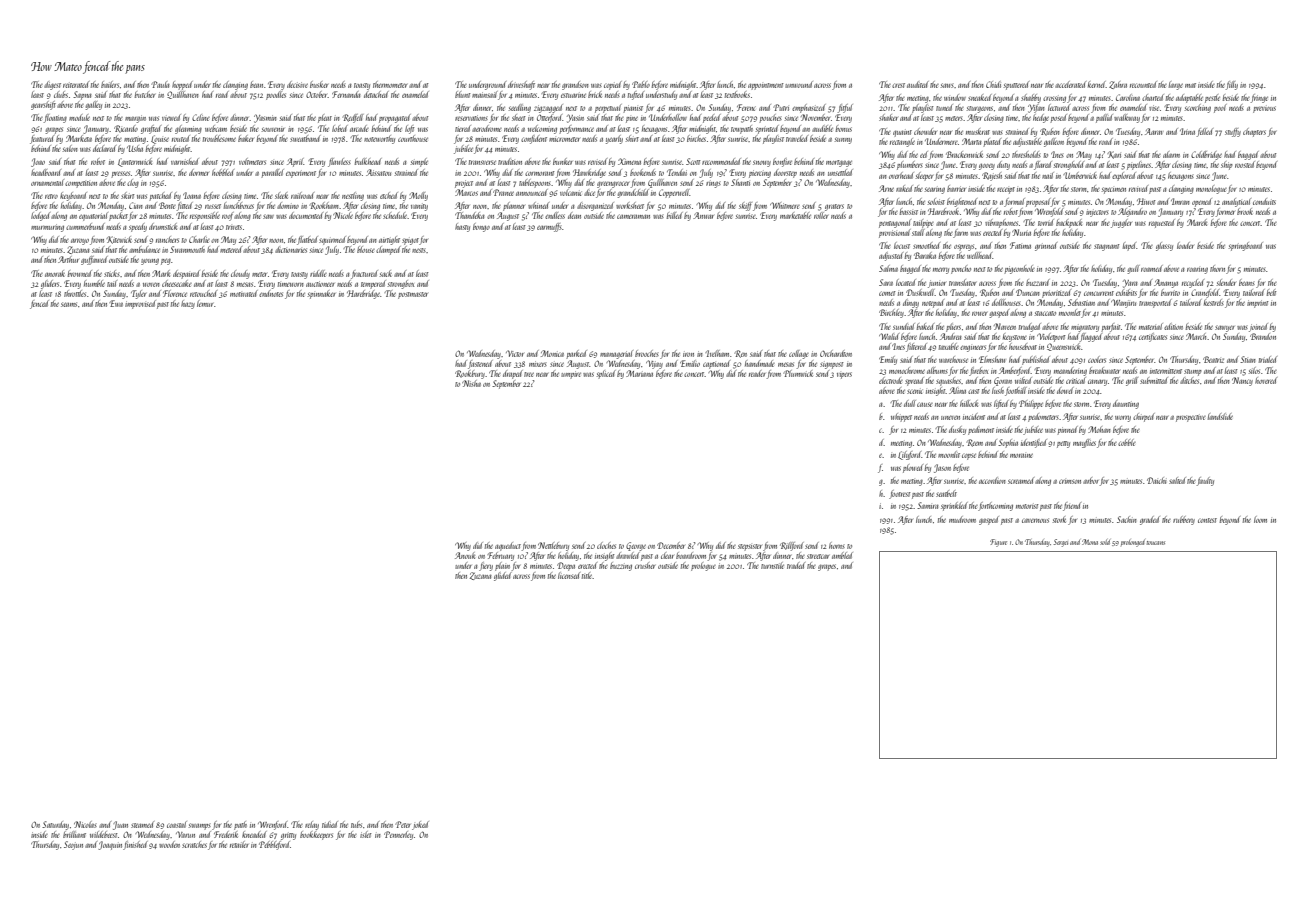  I want to click on nestling, so click(353, 196).
